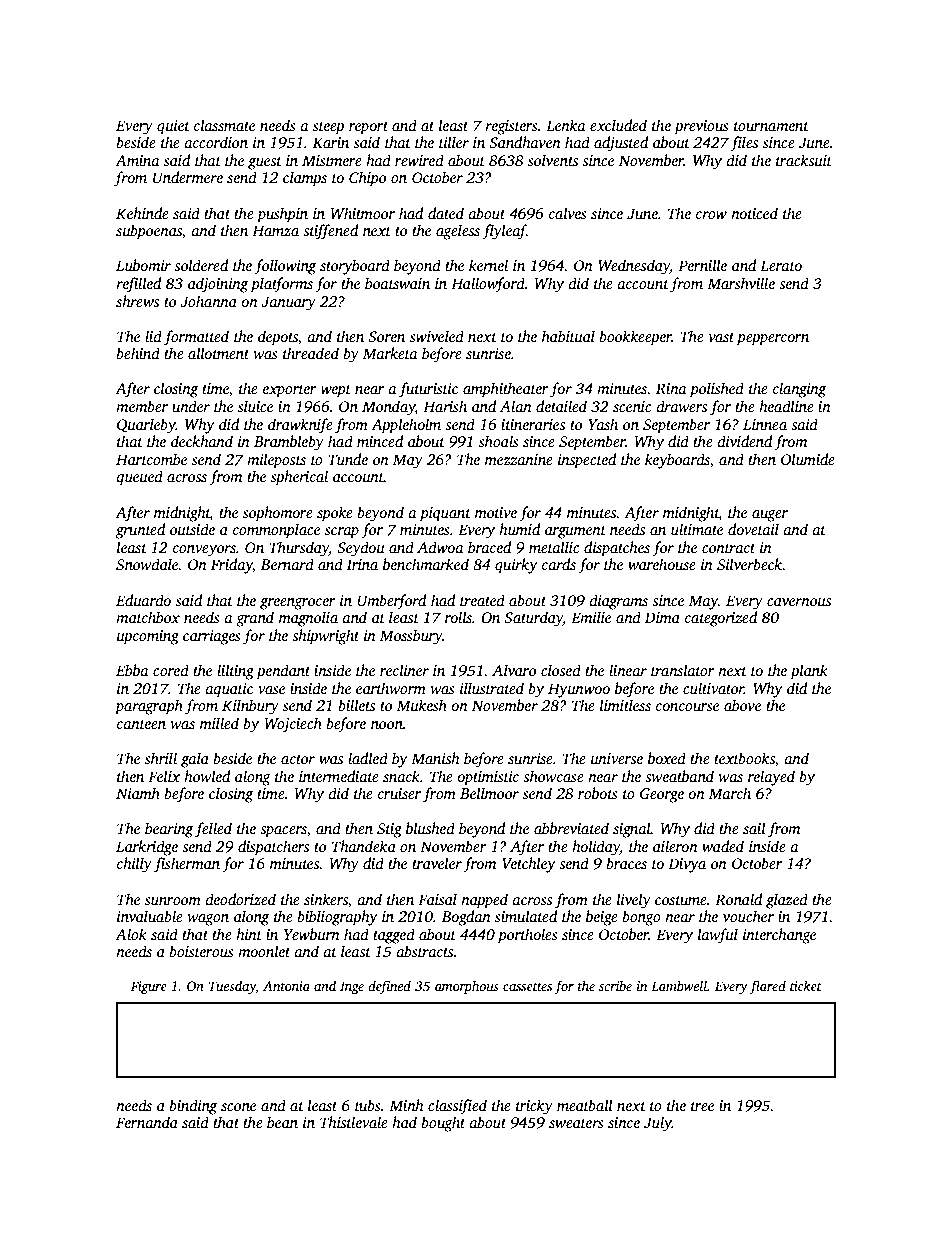 This screenshot has height=1233, width=952. Describe the element at coordinates (406, 426) in the screenshot. I see `Appleholm` at that location.
